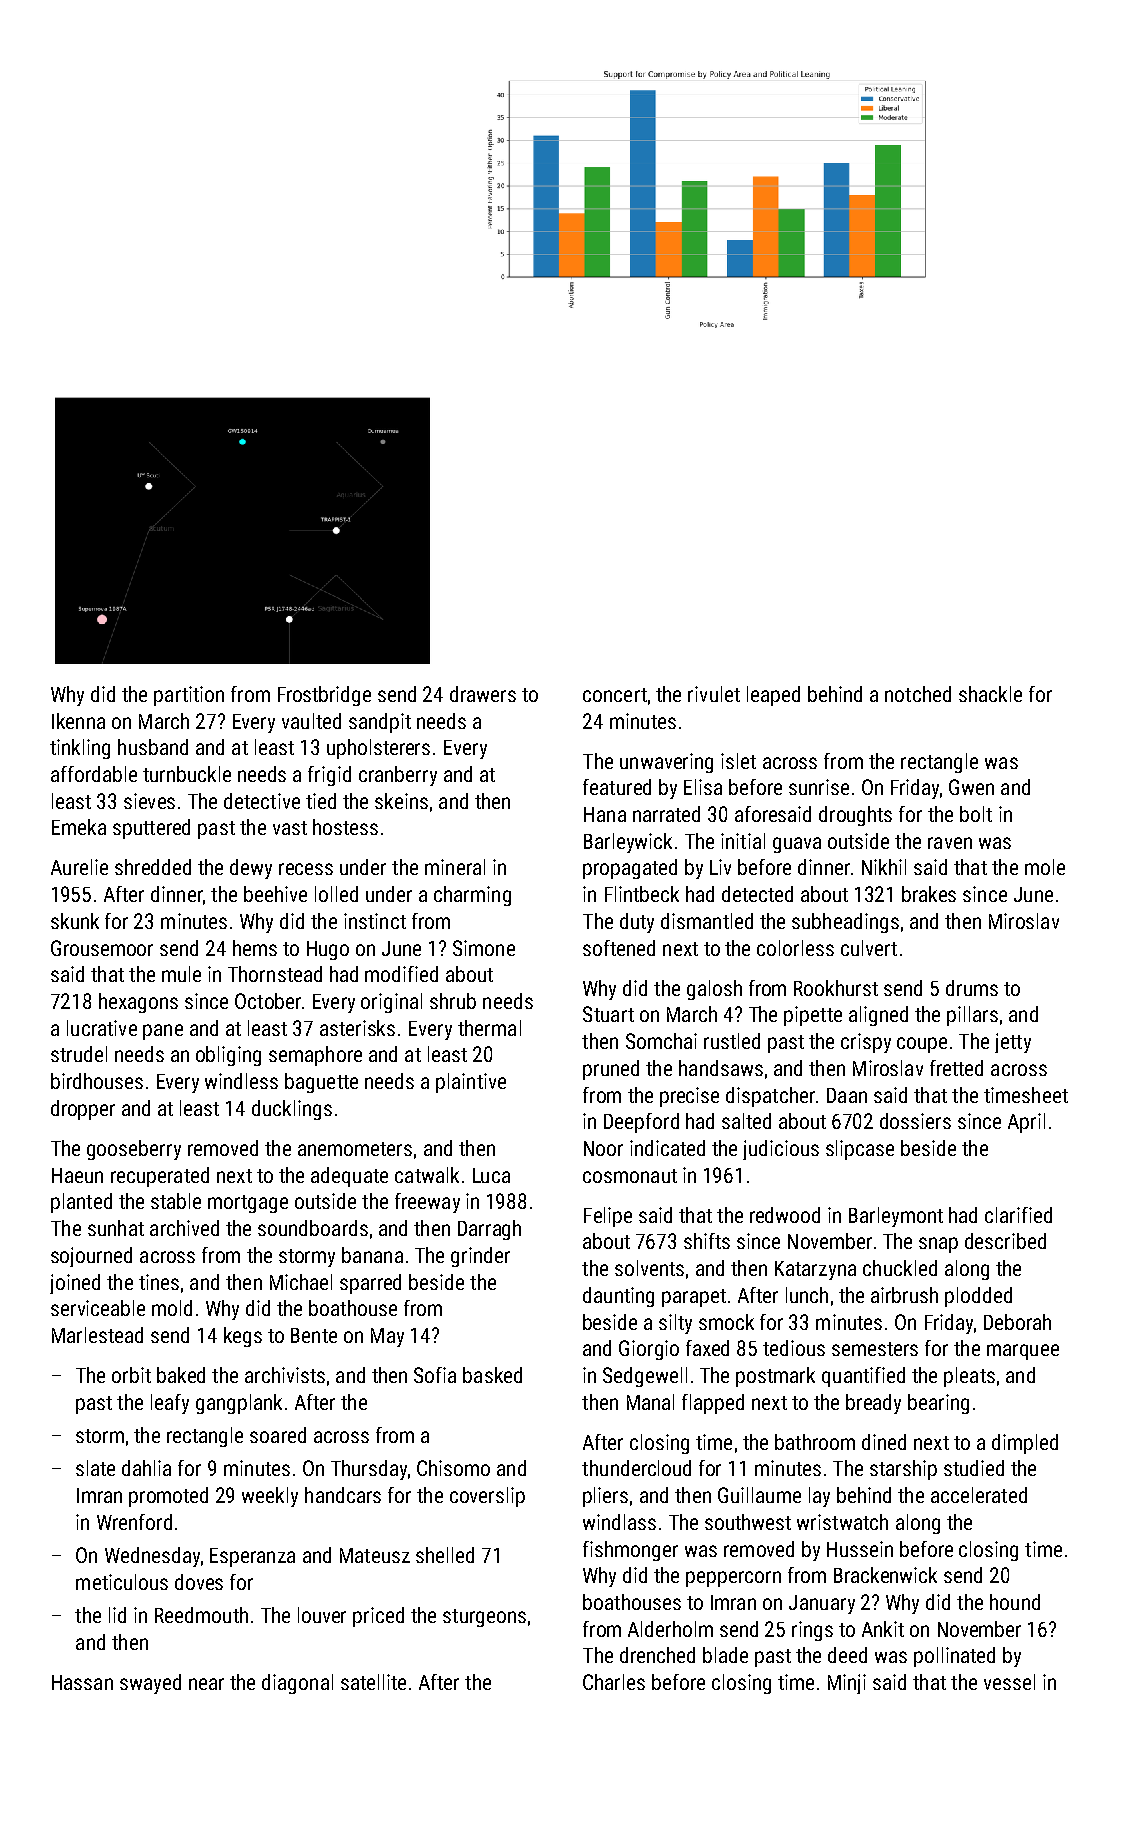 Image resolution: width=1122 pixels, height=1848 pixels. I want to click on jetty, so click(1013, 1043).
